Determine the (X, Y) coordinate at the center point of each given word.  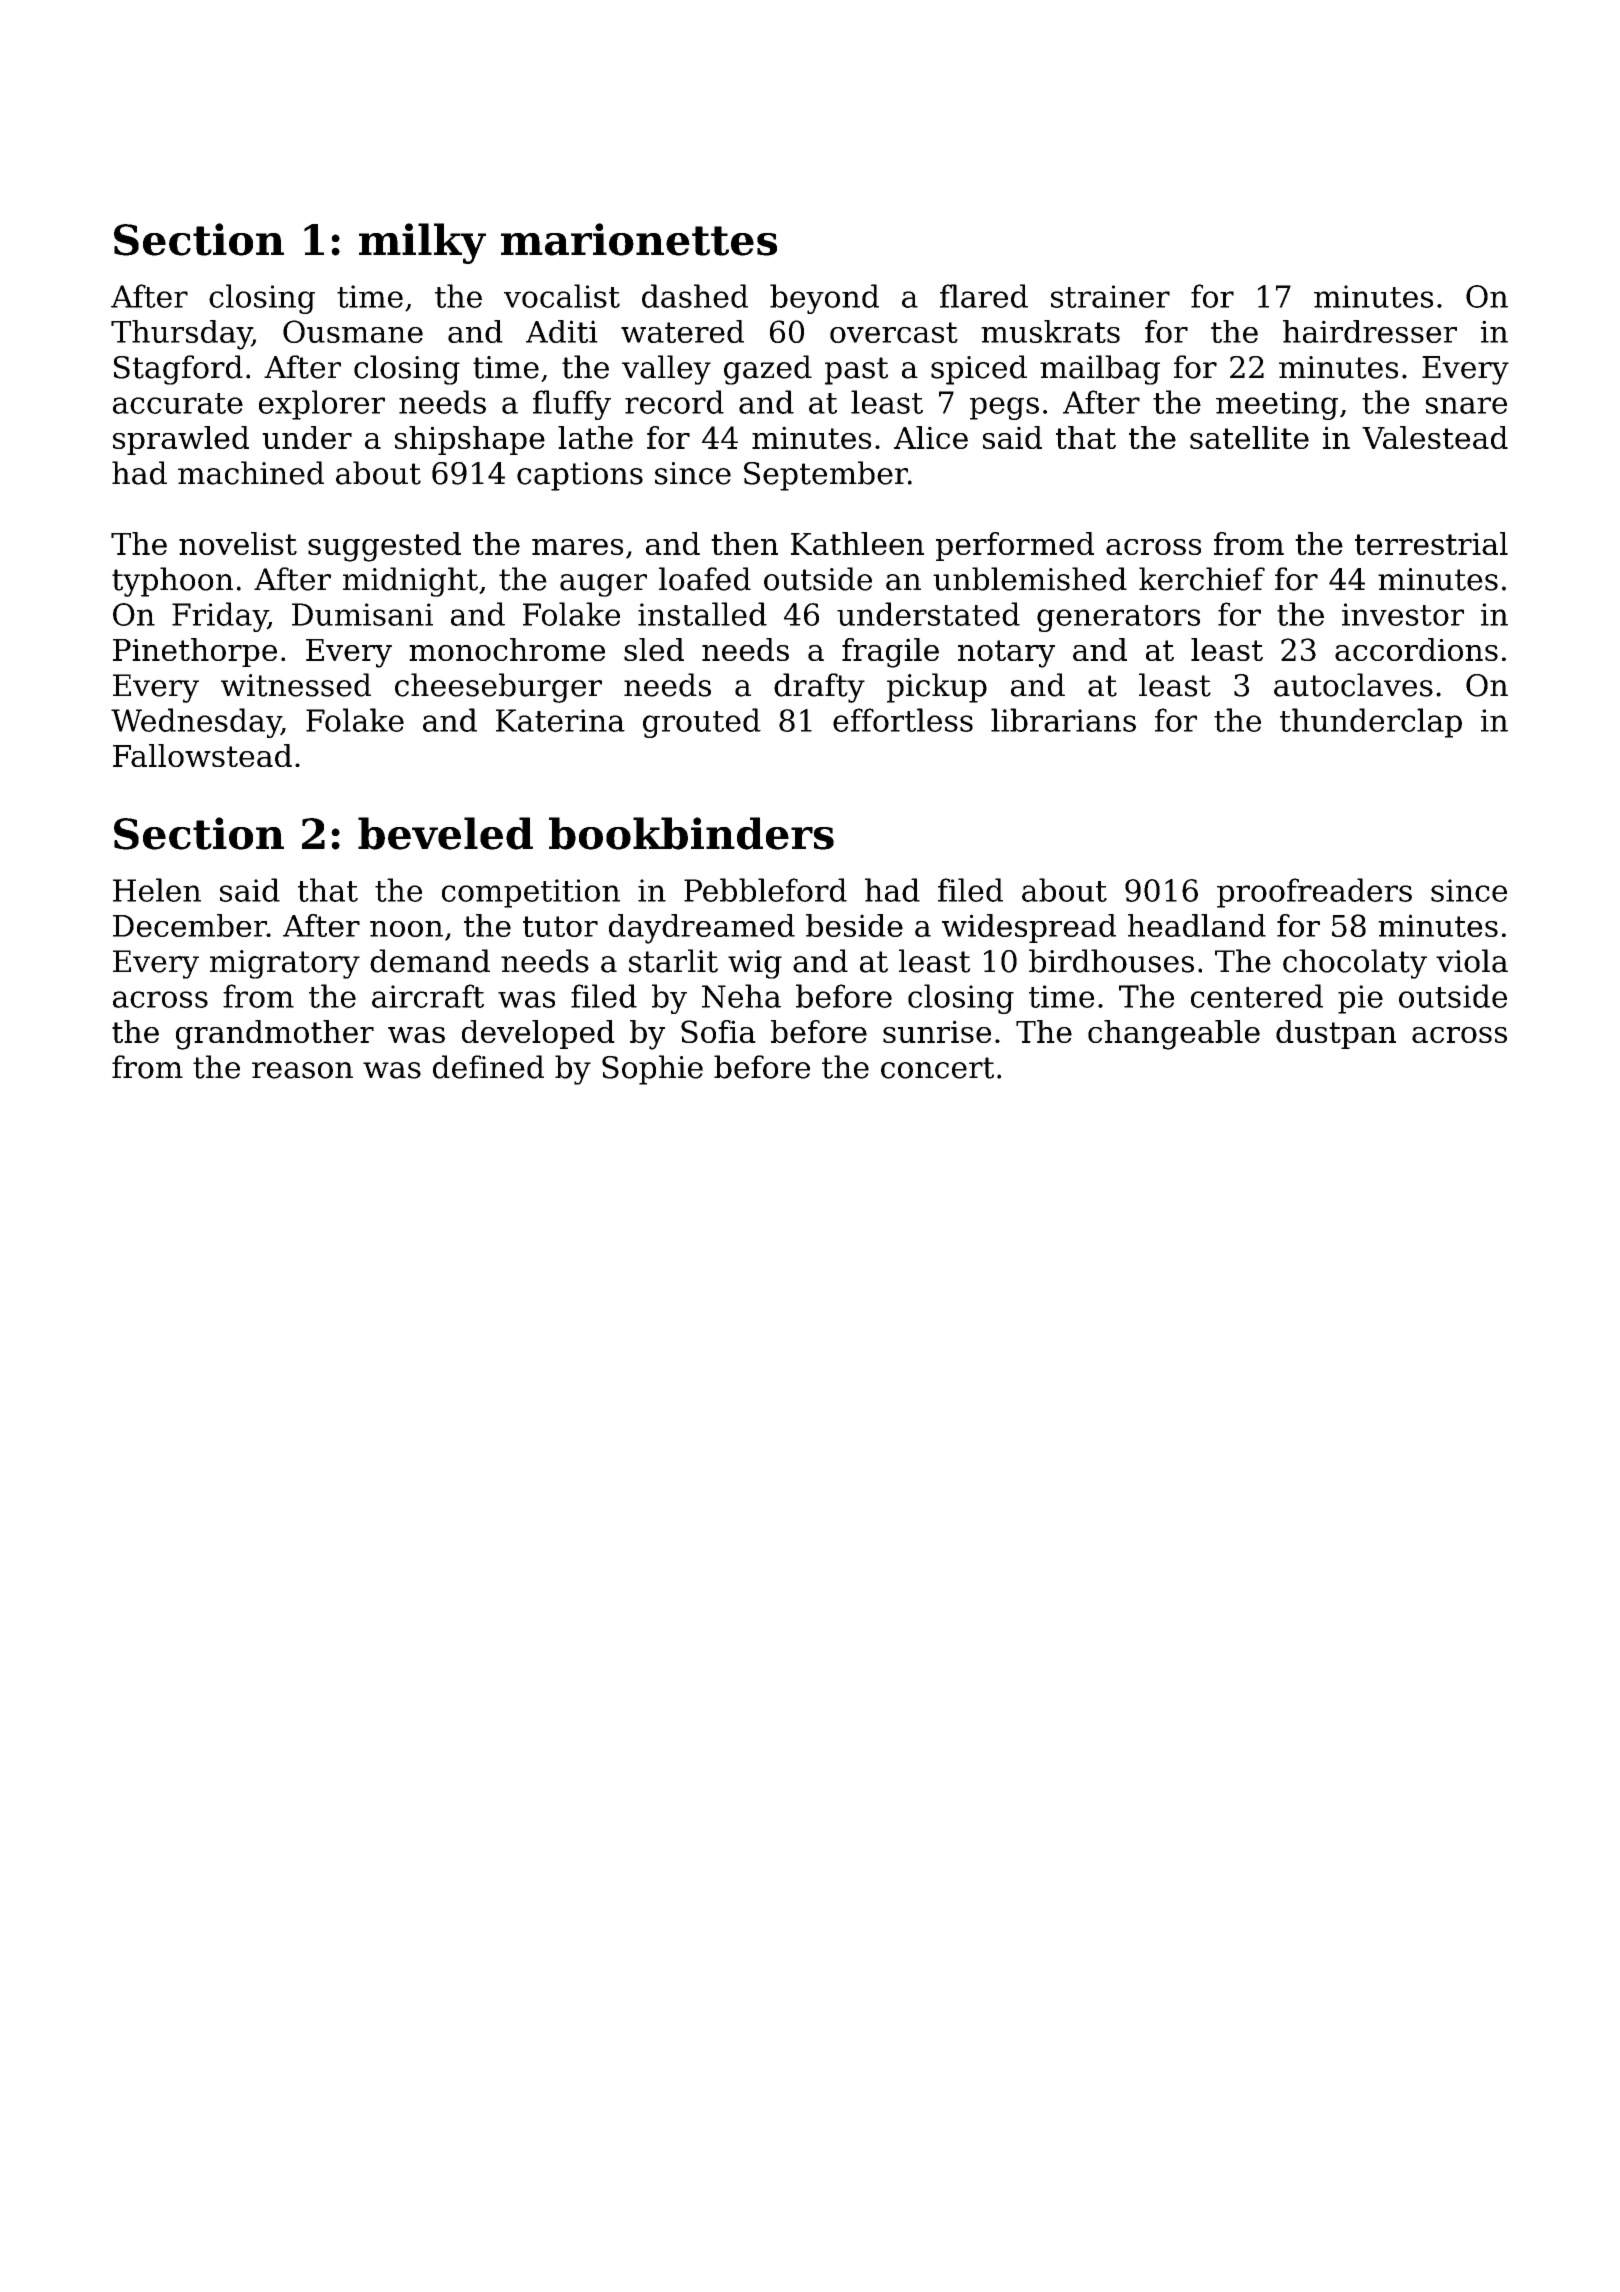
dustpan (1336, 1034)
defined (488, 1067)
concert (937, 1068)
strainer (1110, 296)
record (674, 402)
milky (422, 243)
